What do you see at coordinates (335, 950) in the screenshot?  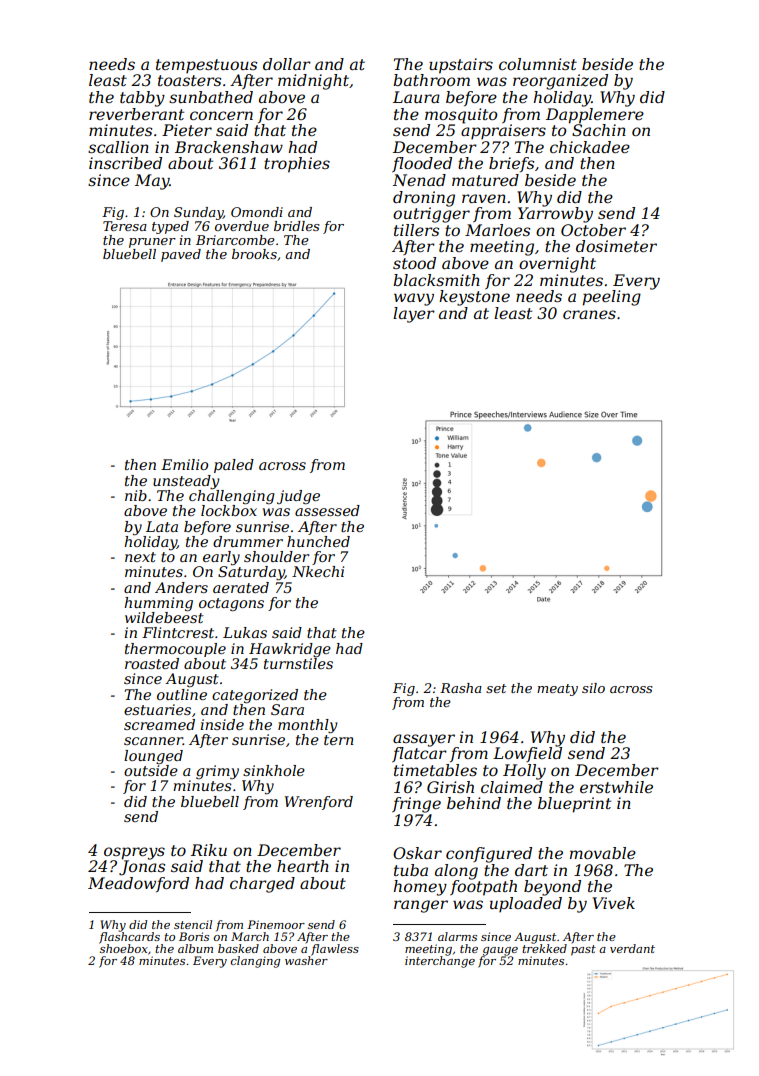 I see `flawless` at bounding box center [335, 950].
